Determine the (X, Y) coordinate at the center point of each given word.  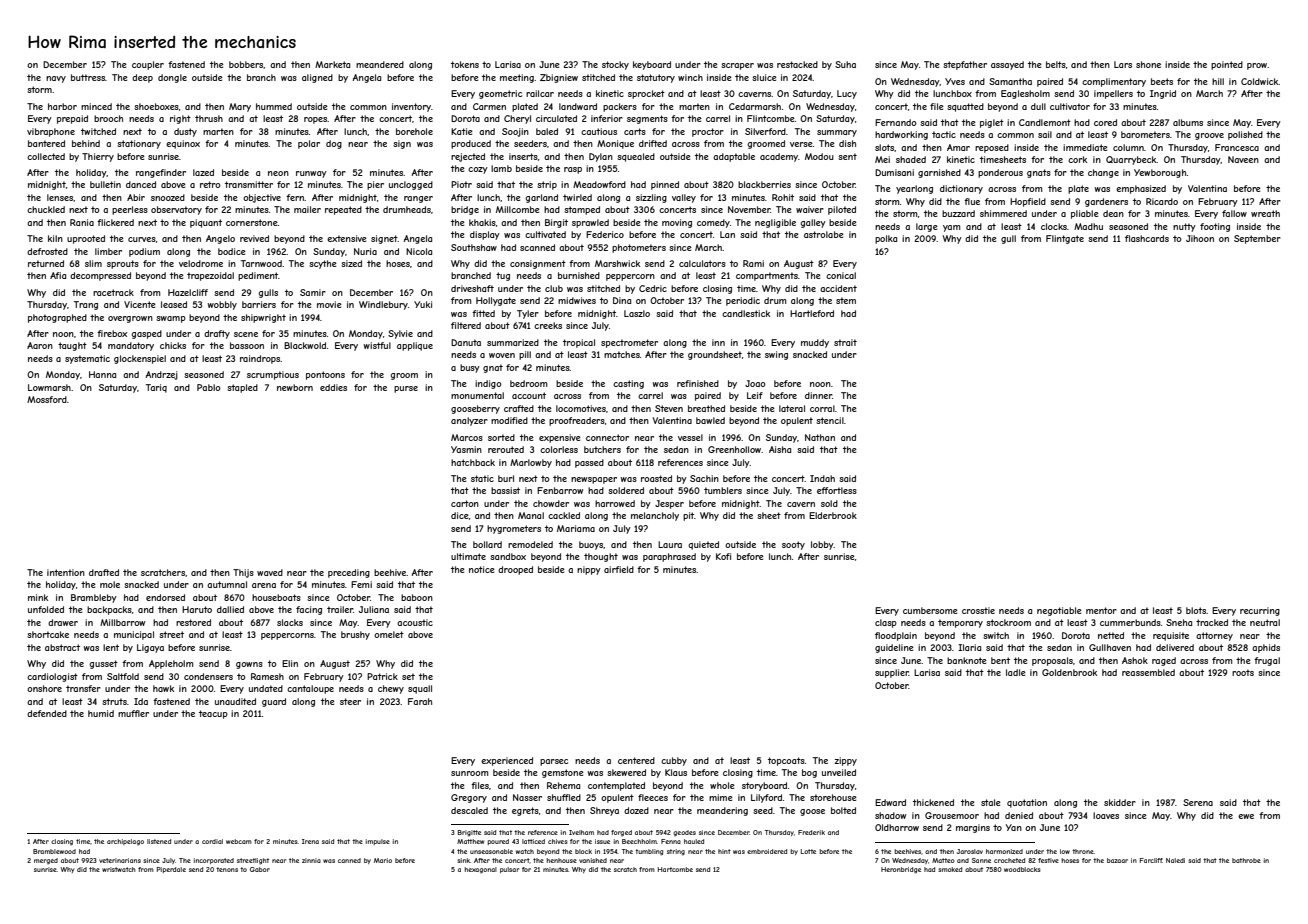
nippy (589, 570)
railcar (540, 93)
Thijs (243, 573)
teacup (213, 714)
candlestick (746, 313)
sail (1045, 134)
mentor (1101, 610)
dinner (818, 395)
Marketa (332, 64)
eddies (333, 387)
